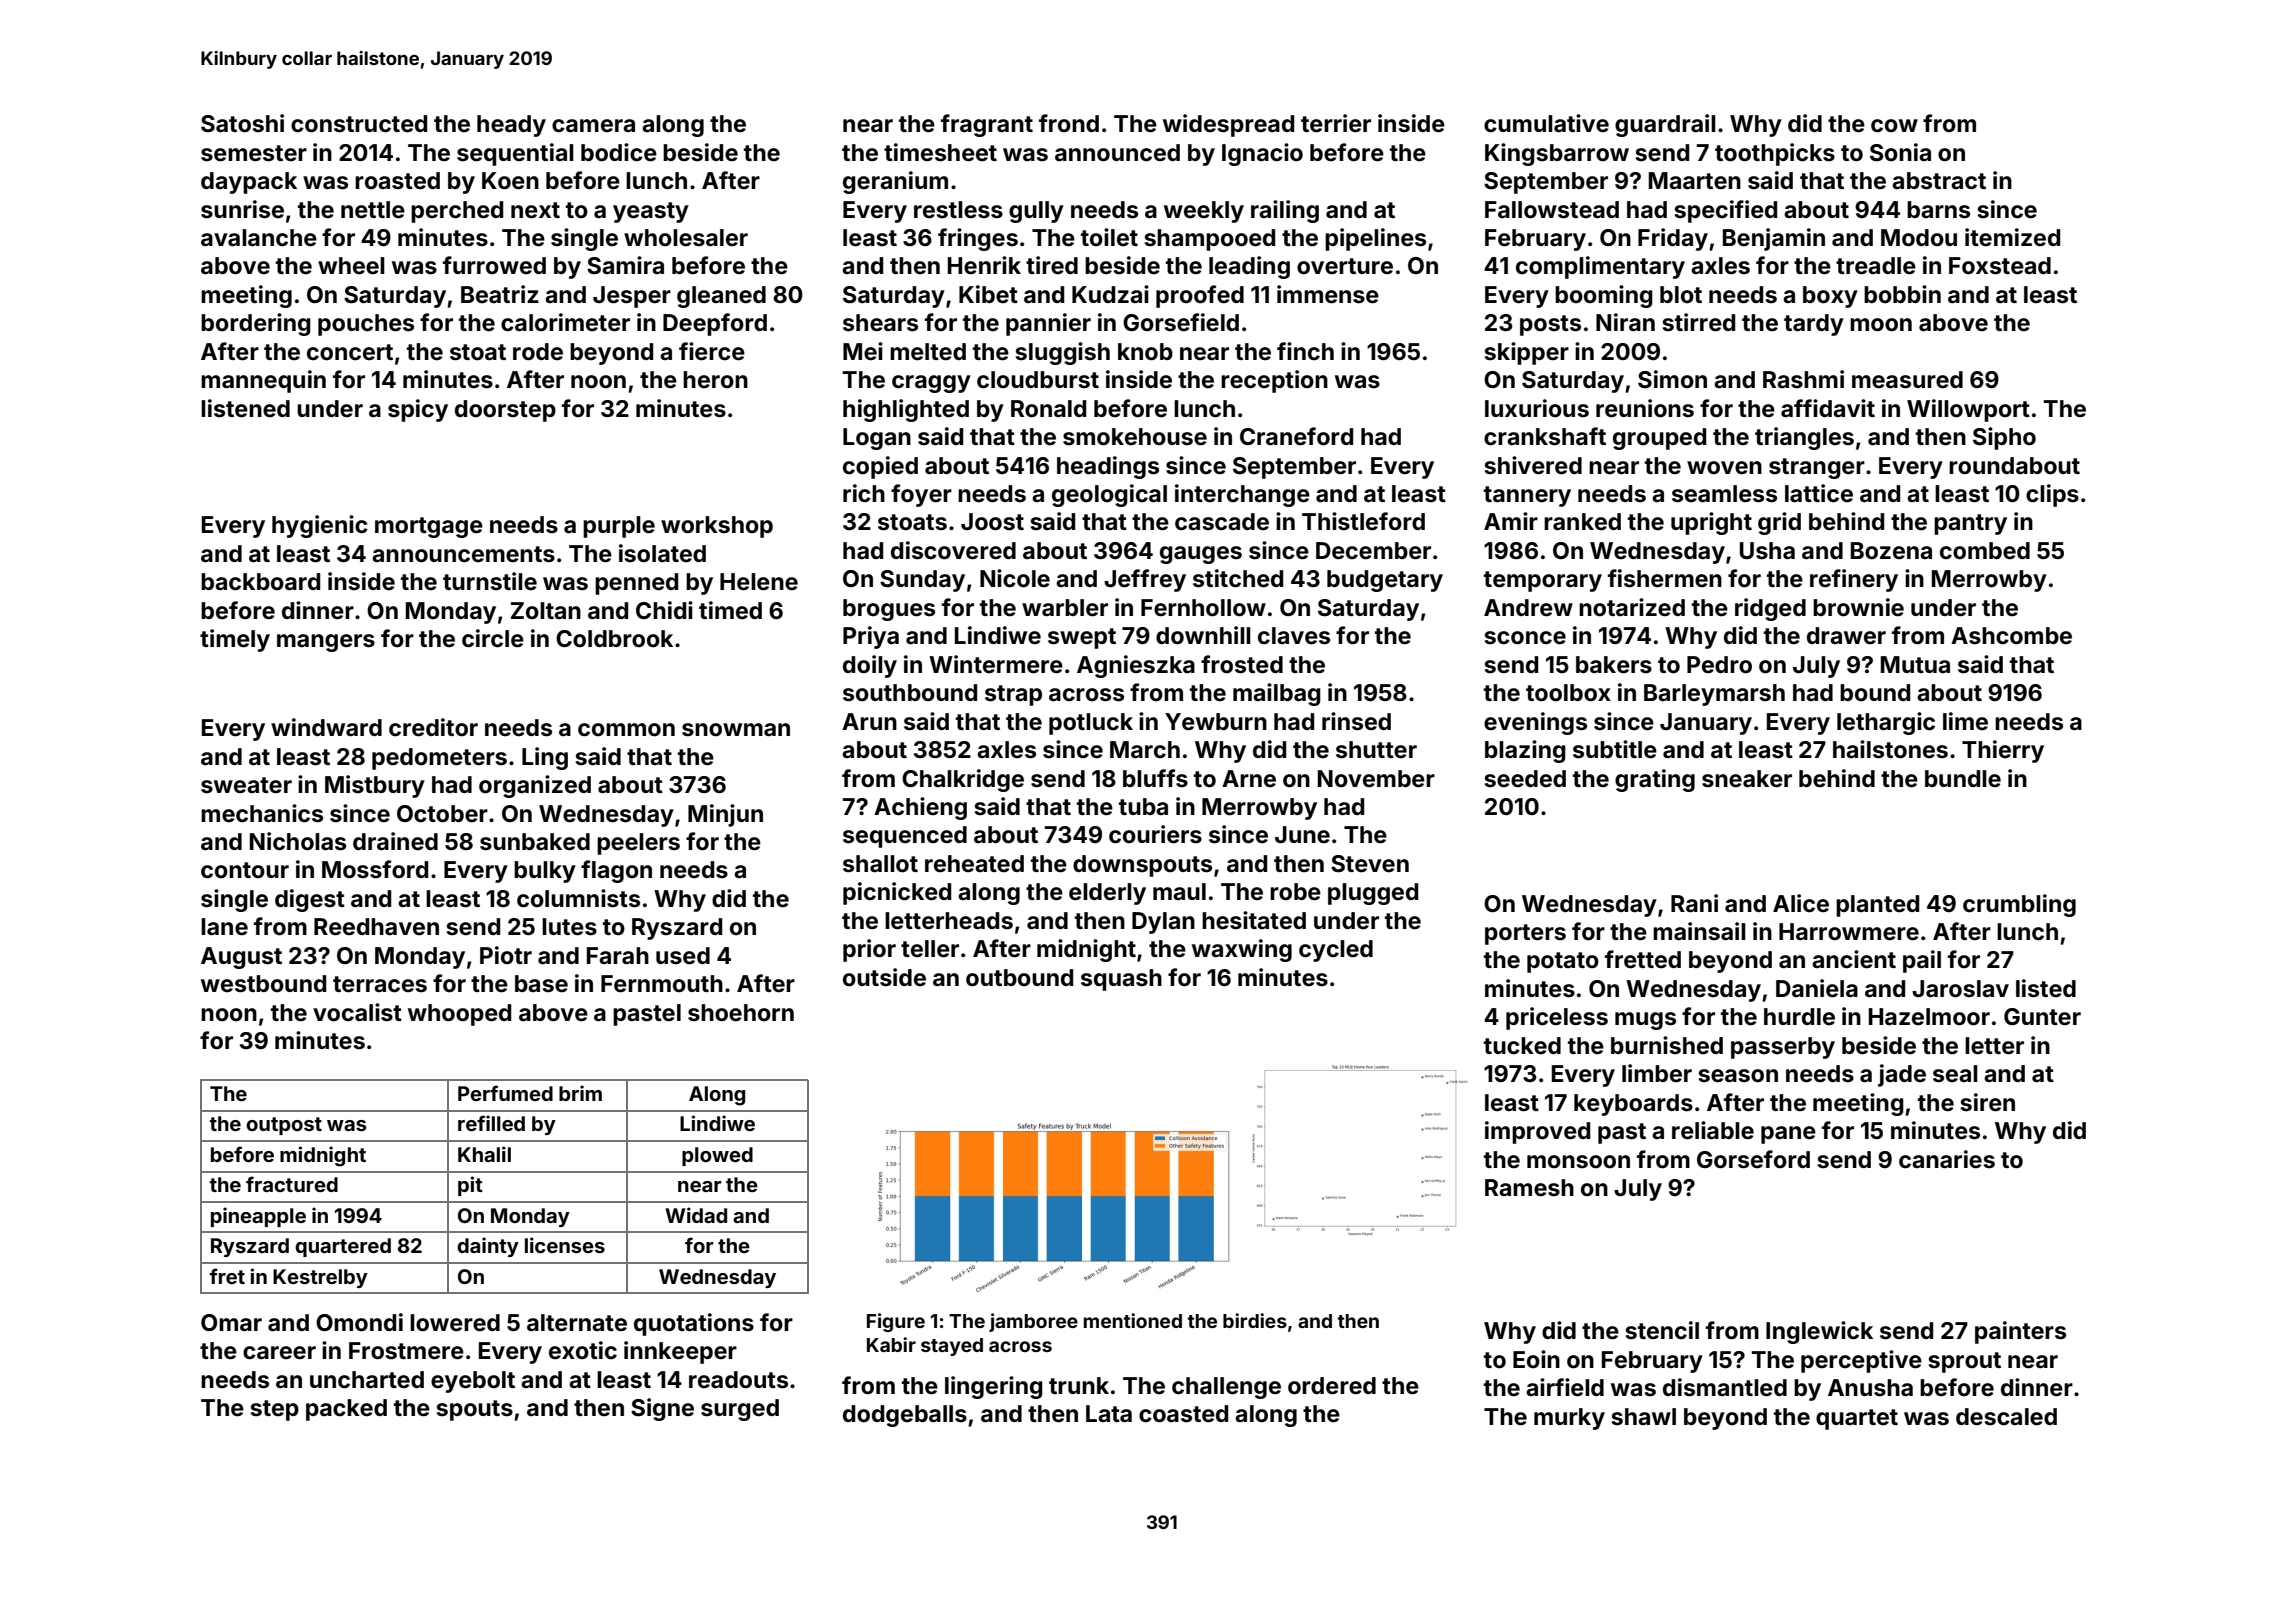 This screenshot has height=1620, width=2292. Describe the element at coordinates (1665, 125) in the screenshot. I see `guardrail` at that location.
